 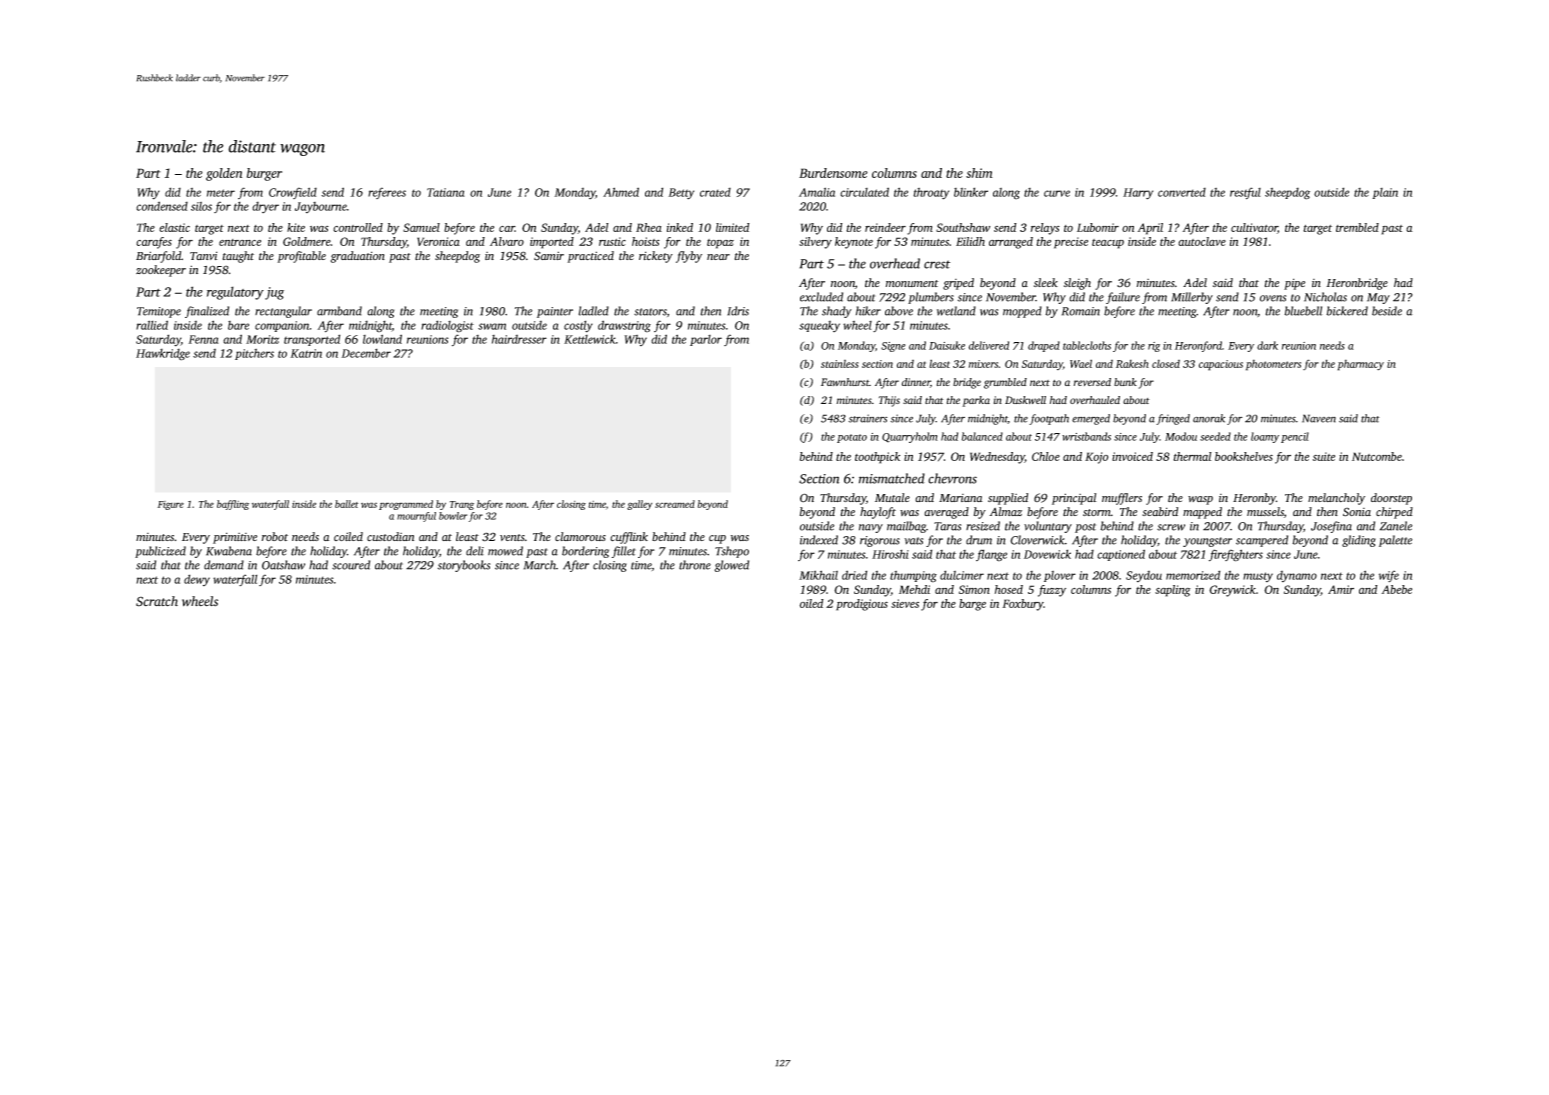 What do you see at coordinates (916, 382) in the screenshot?
I see `dinner` at bounding box center [916, 382].
